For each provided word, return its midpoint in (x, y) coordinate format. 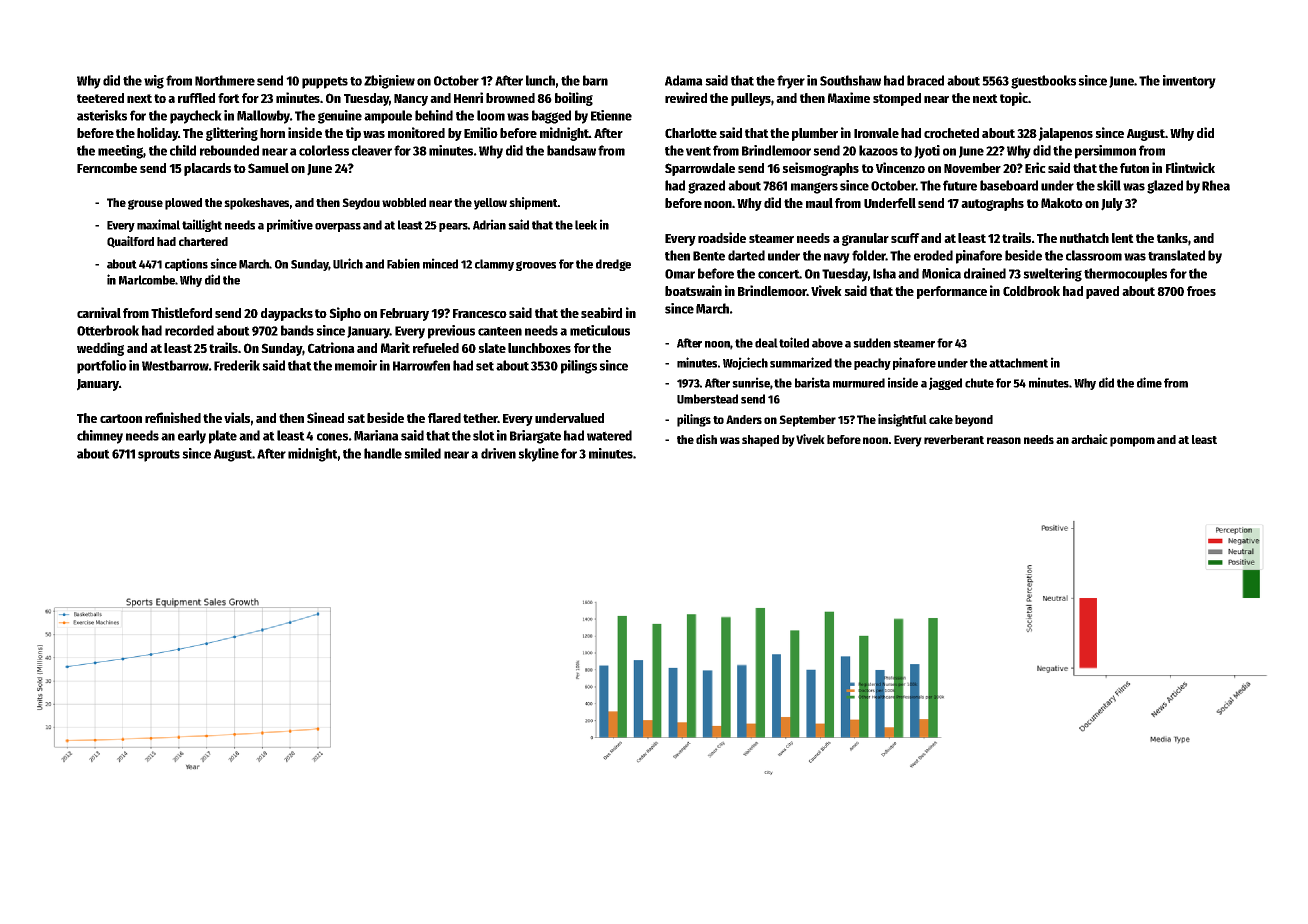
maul (819, 203)
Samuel (268, 168)
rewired (686, 97)
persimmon (1105, 152)
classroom (1094, 255)
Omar (680, 274)
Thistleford (181, 312)
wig (154, 82)
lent (1123, 238)
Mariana (376, 435)
